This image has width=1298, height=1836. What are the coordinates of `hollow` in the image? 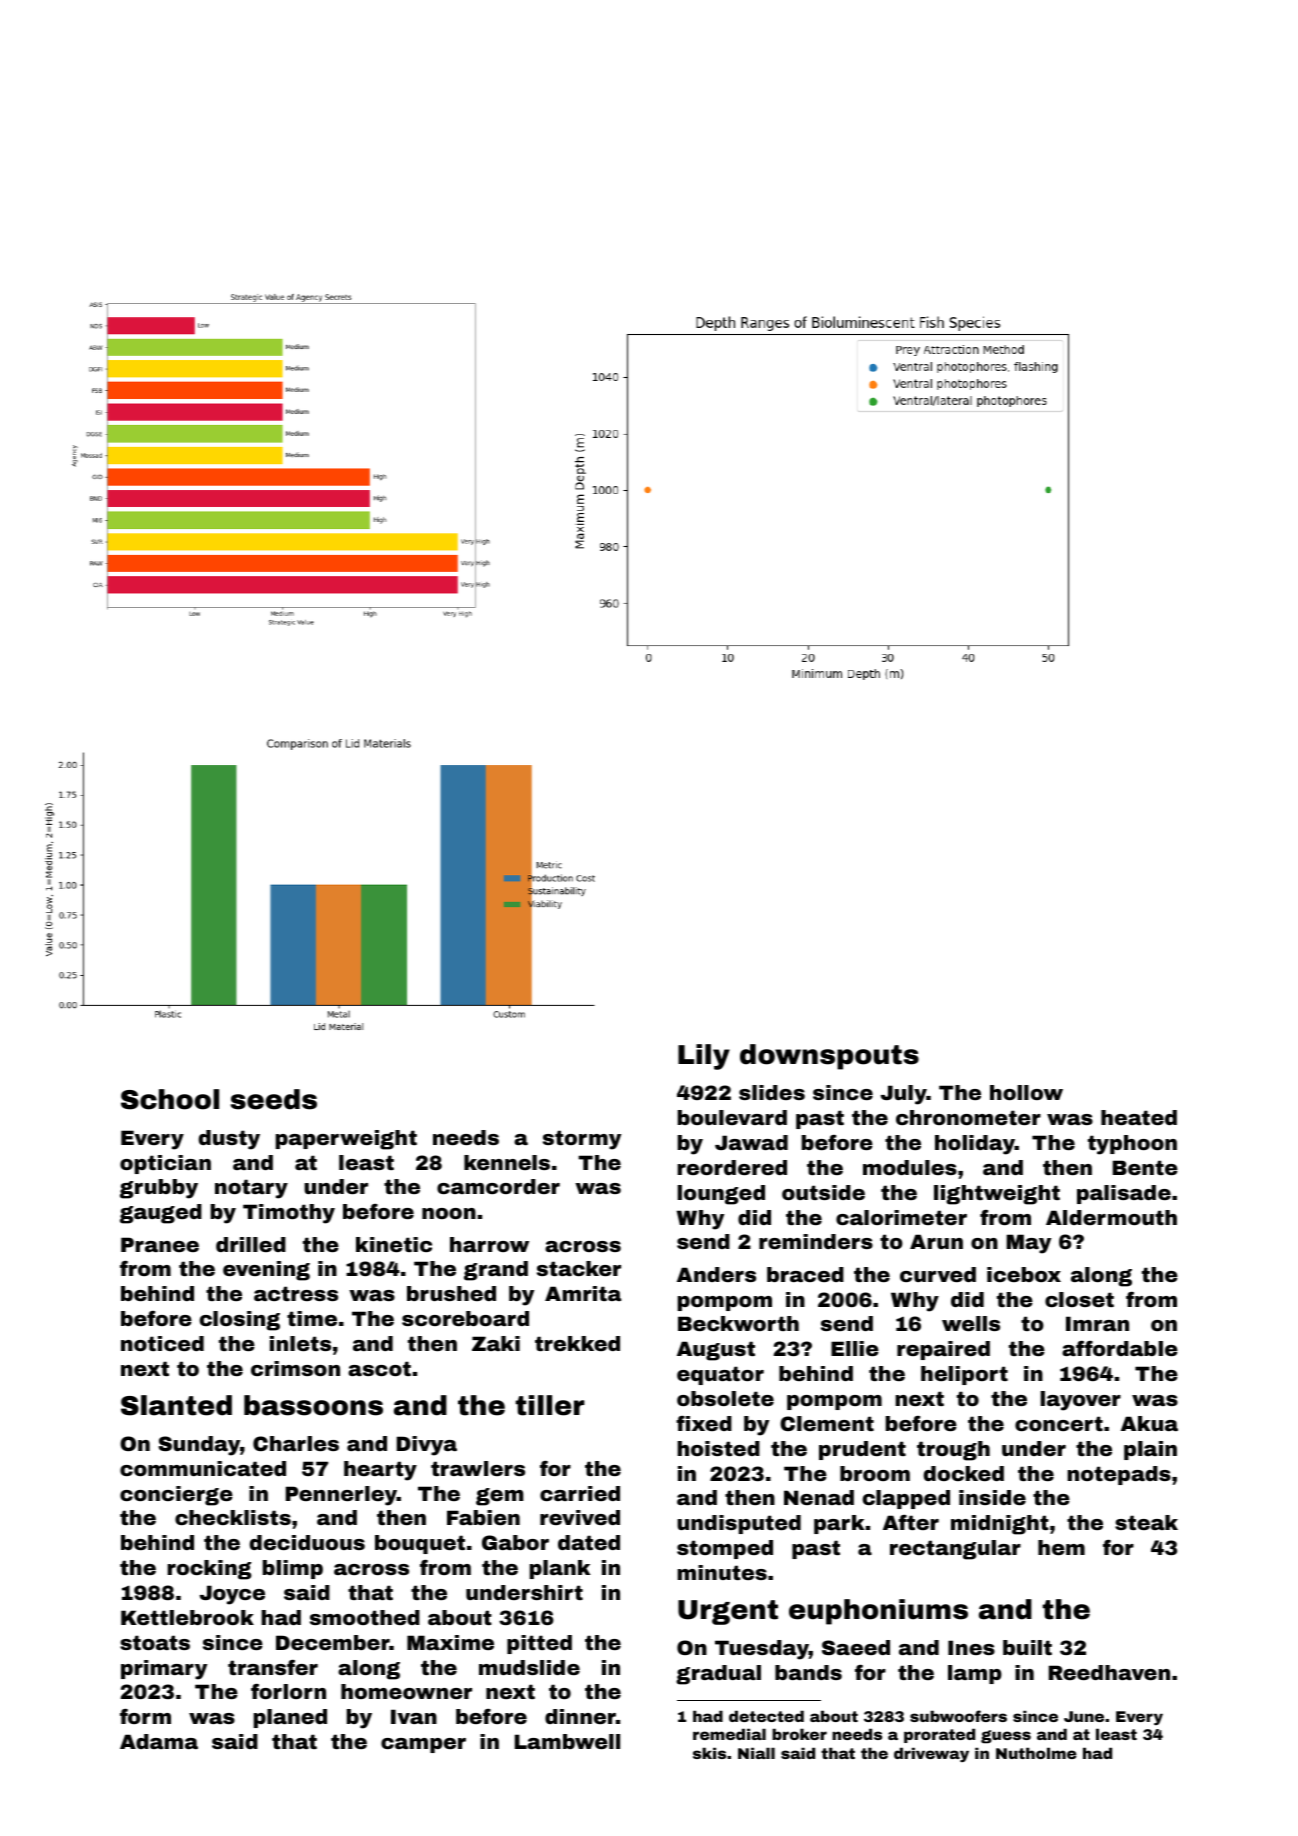 It's located at (1026, 1092).
